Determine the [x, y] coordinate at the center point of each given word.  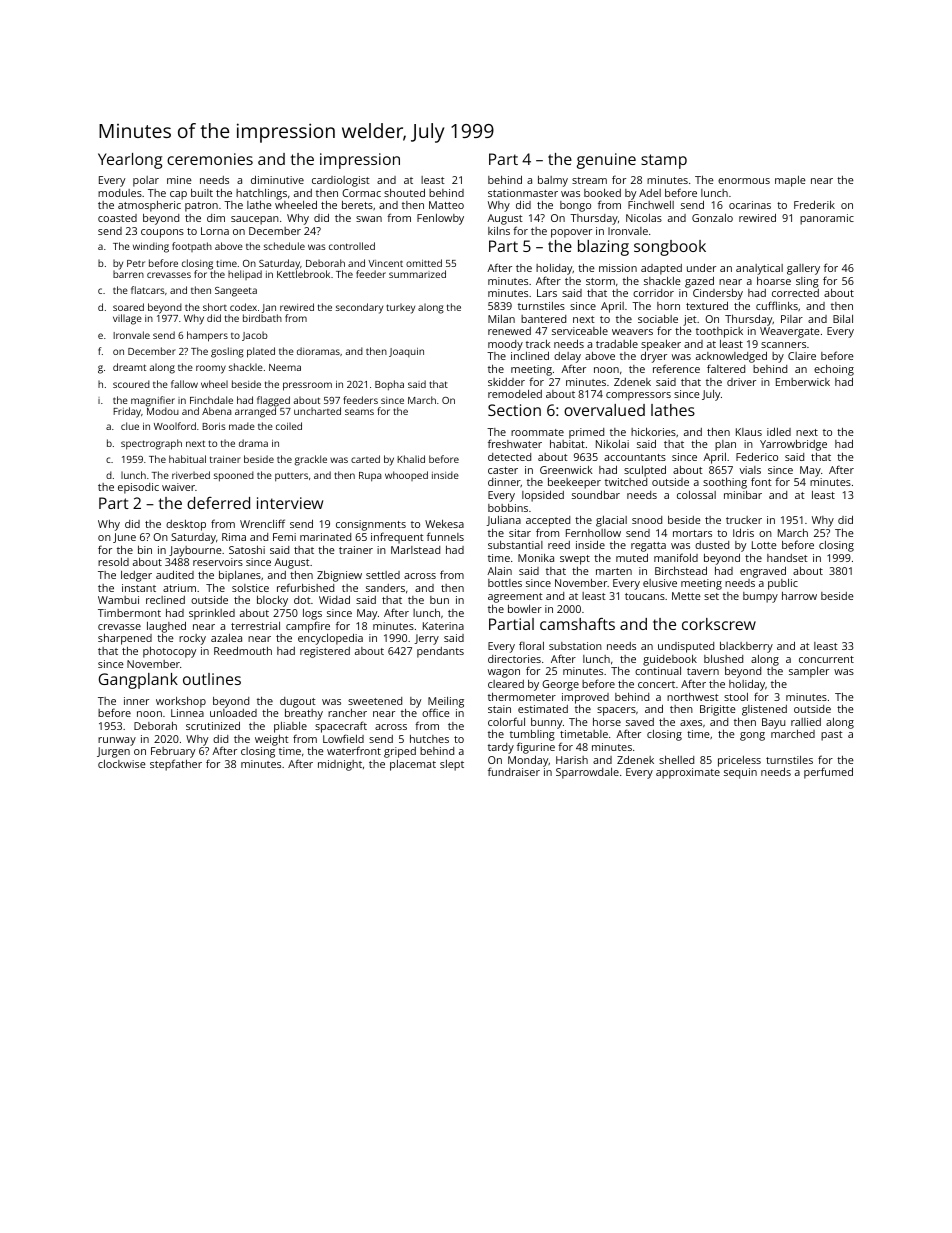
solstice [250, 588]
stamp [664, 161]
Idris [743, 533]
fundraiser [514, 771]
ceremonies [210, 159]
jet [690, 320]
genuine [606, 161]
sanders [385, 588]
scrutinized [213, 726]
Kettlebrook [303, 274]
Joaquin [406, 352]
